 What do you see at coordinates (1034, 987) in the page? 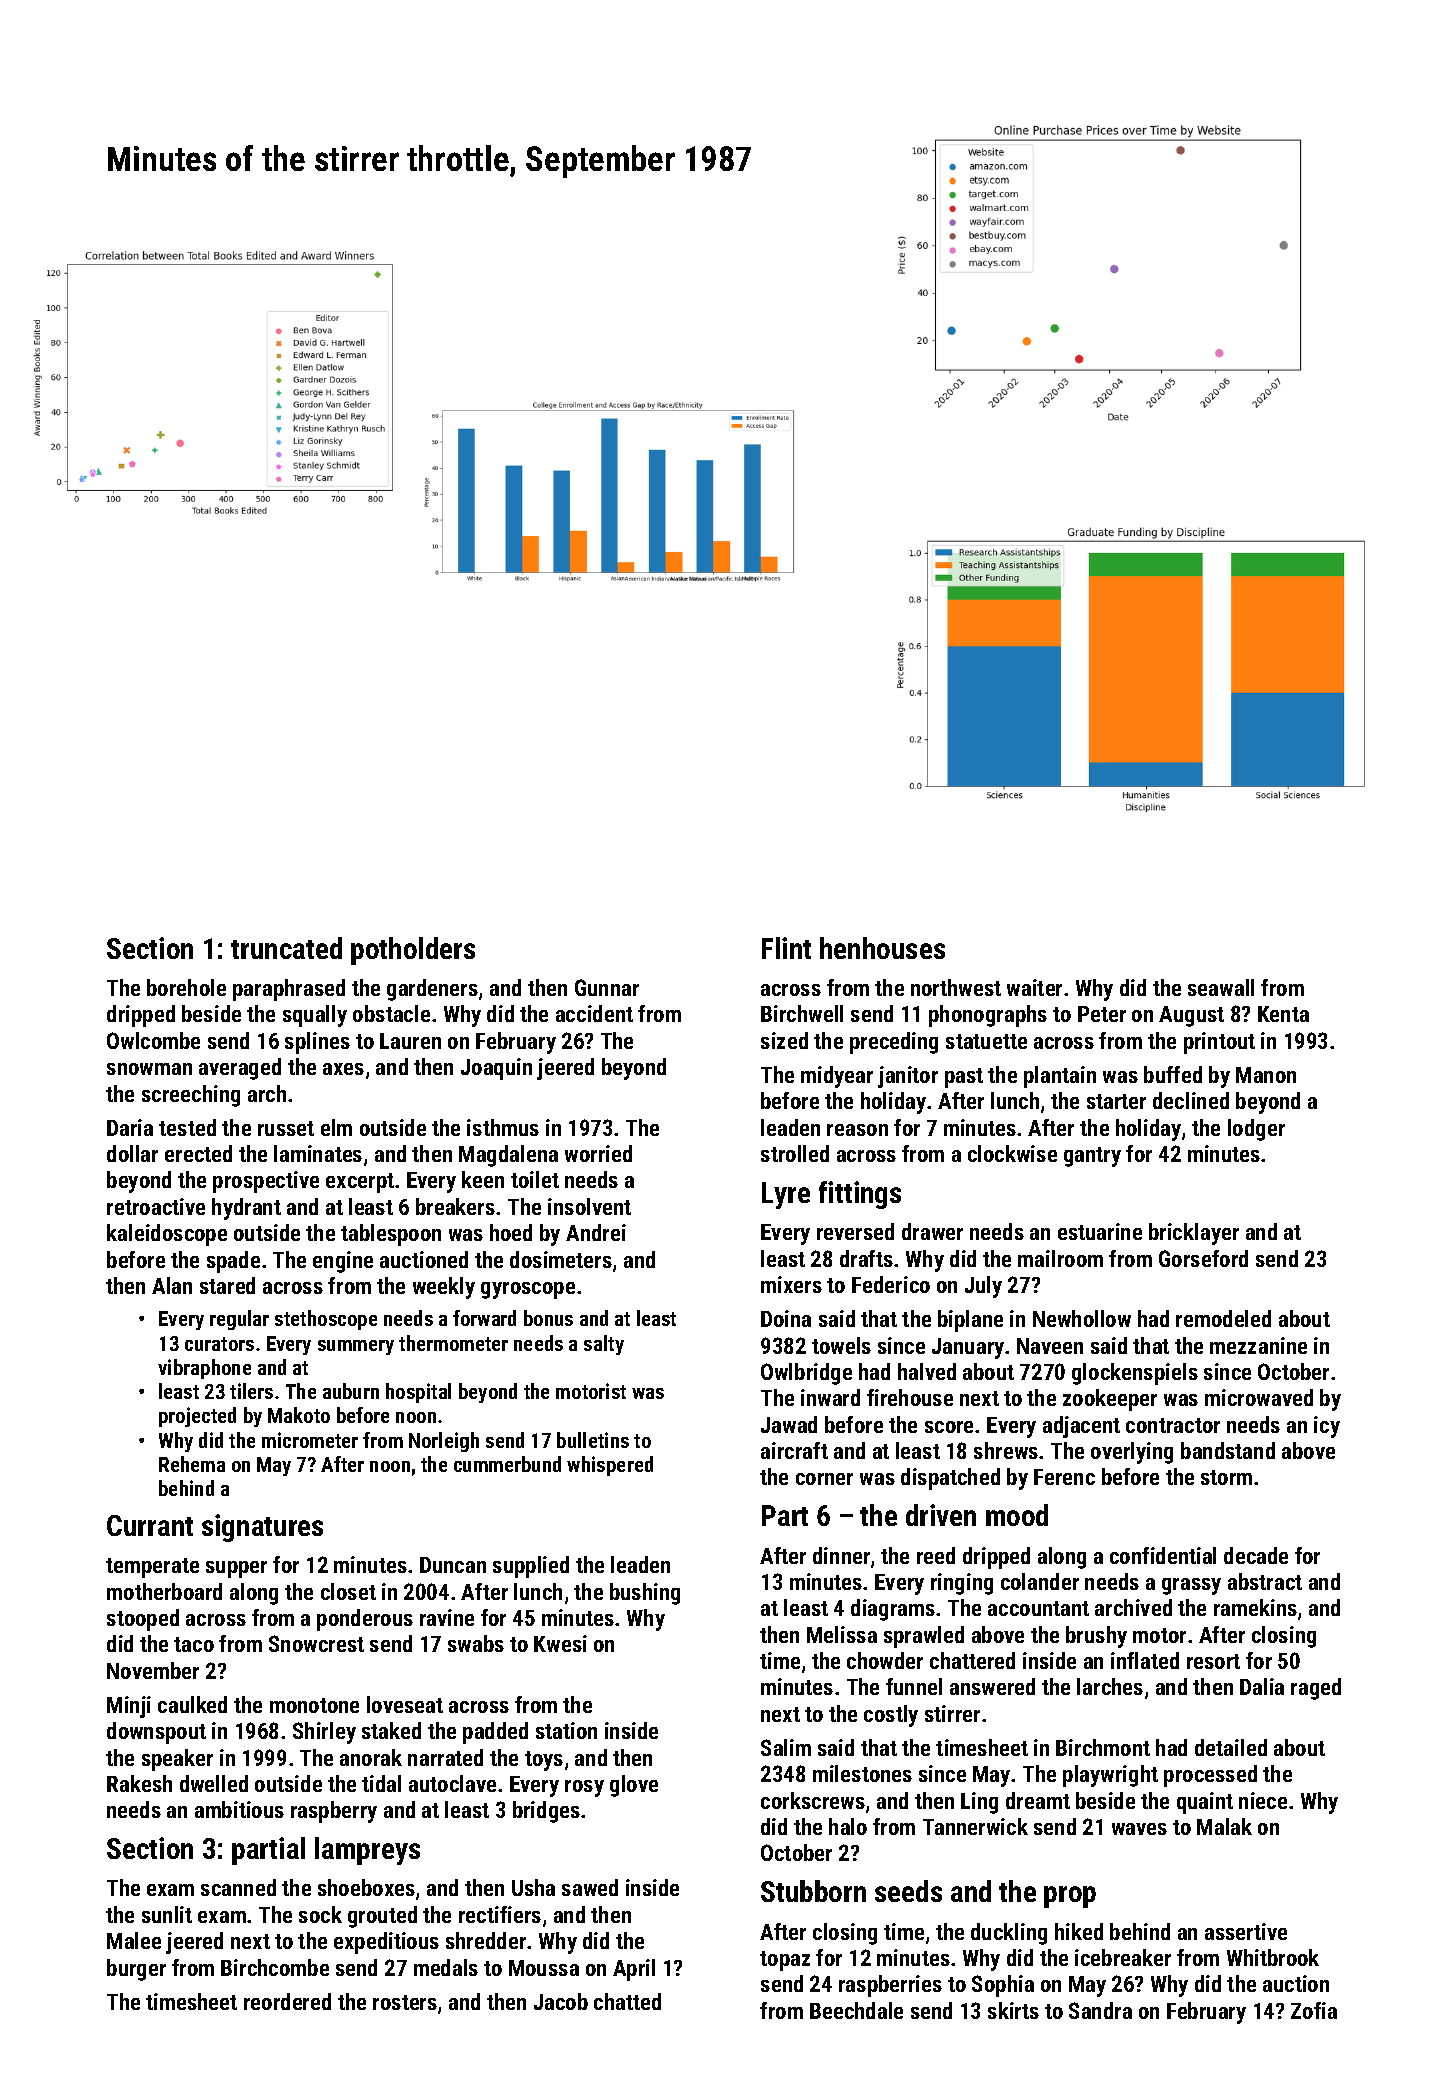
I see `waiter` at bounding box center [1034, 987].
